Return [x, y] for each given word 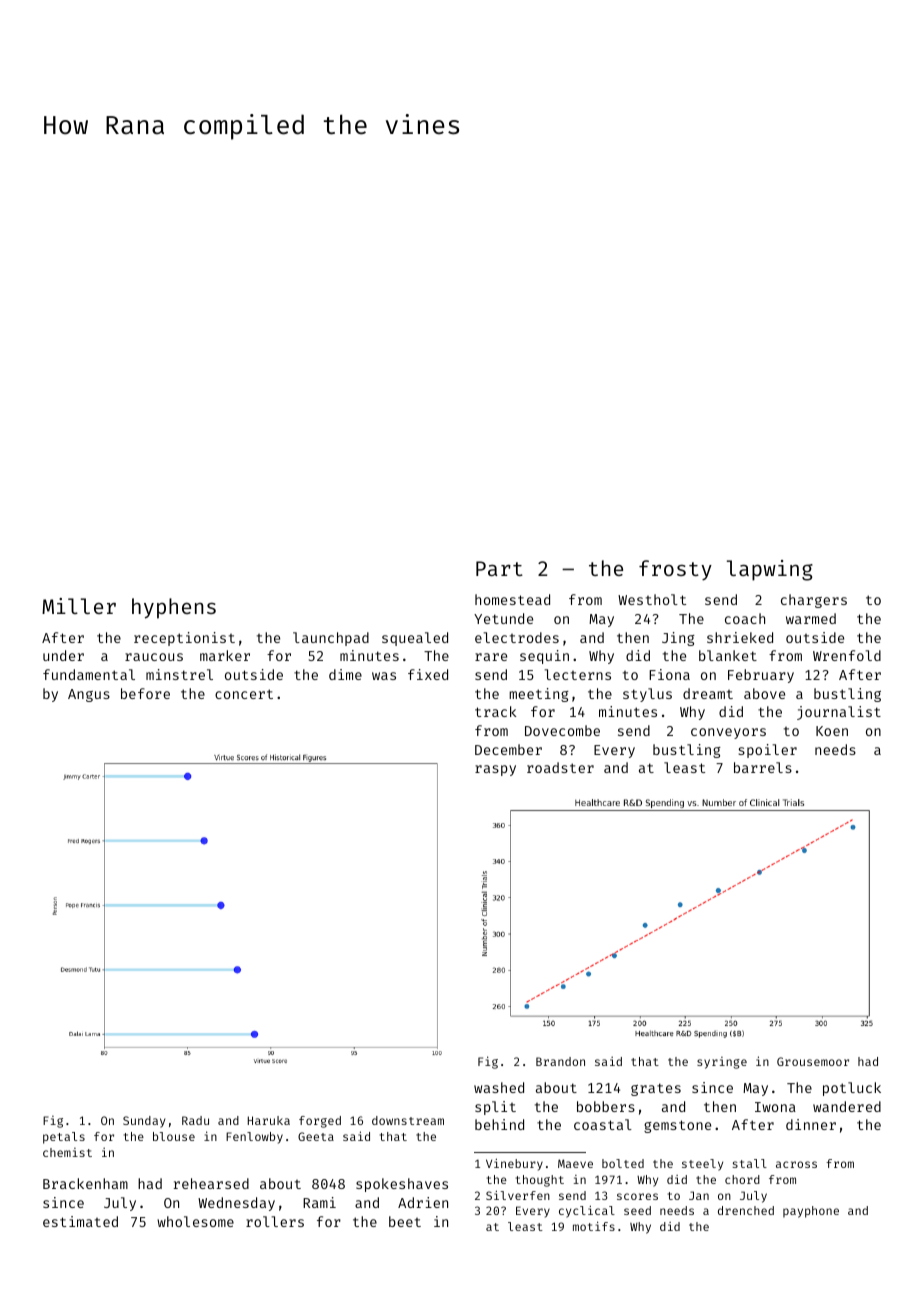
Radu [195, 1120]
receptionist [184, 639]
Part [499, 568]
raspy [495, 770]
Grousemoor [813, 1061]
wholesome [195, 1221]
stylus [647, 695]
